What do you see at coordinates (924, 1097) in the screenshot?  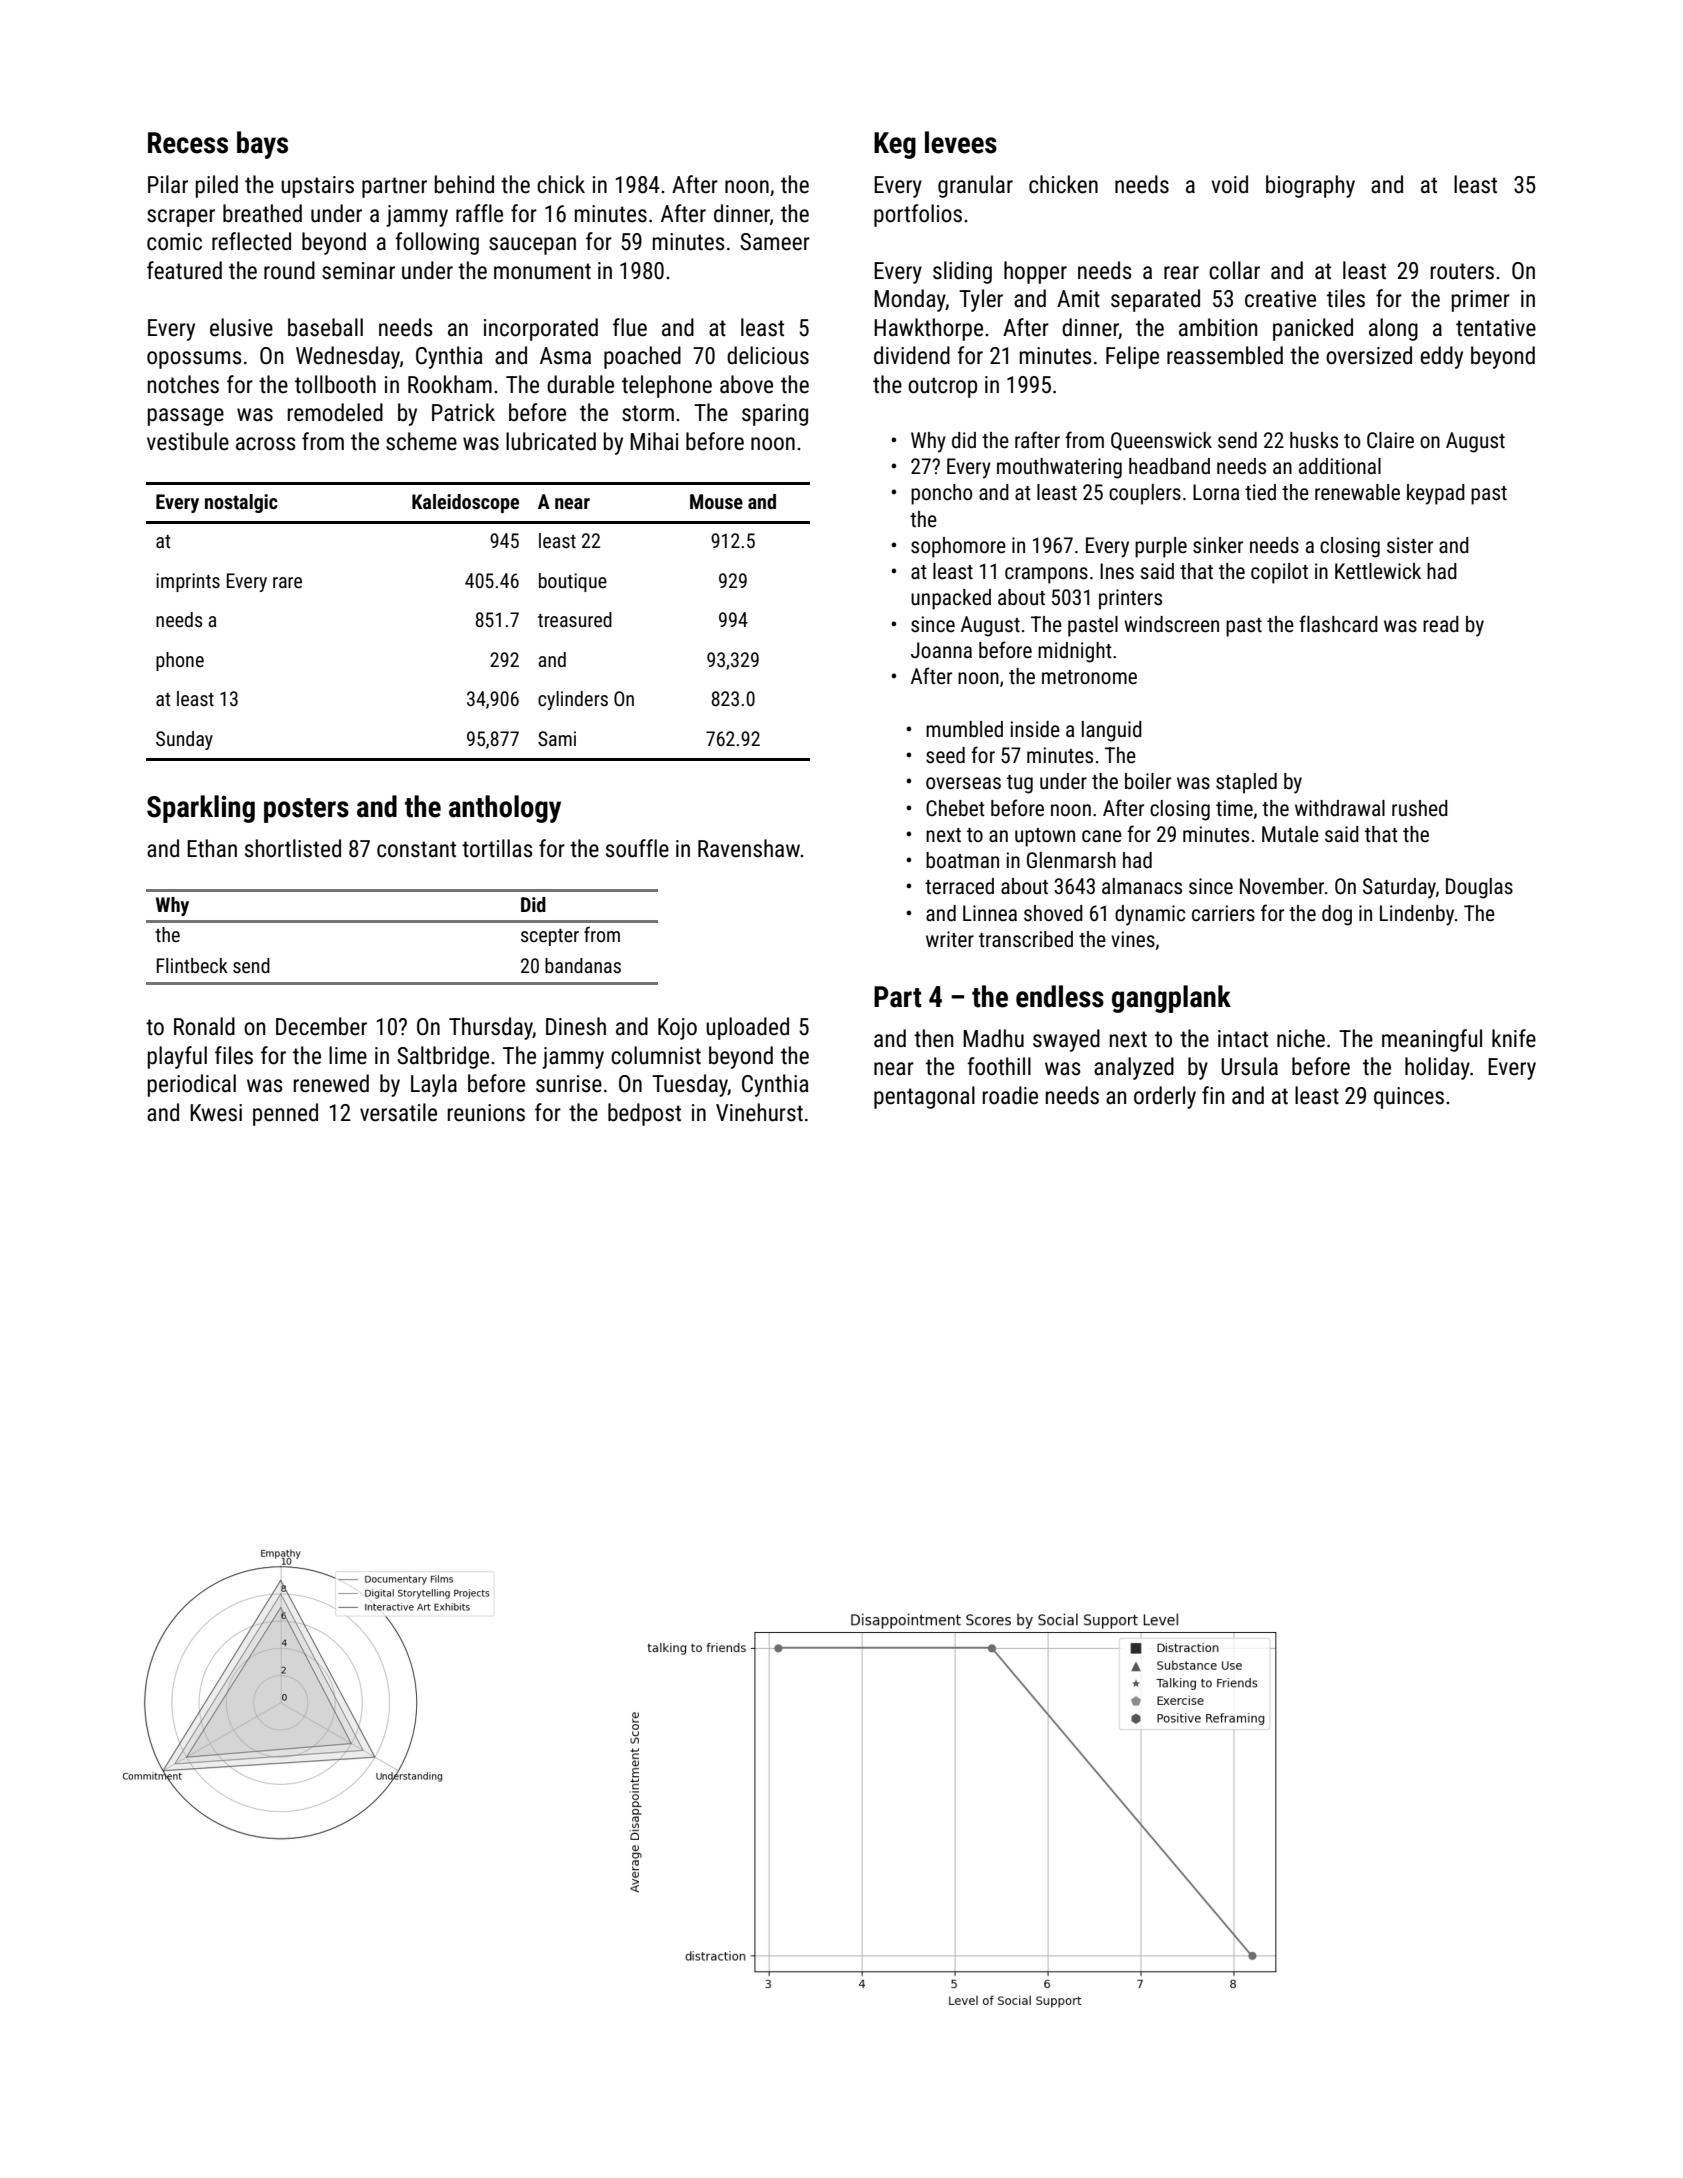 I see `pentagonal` at bounding box center [924, 1097].
